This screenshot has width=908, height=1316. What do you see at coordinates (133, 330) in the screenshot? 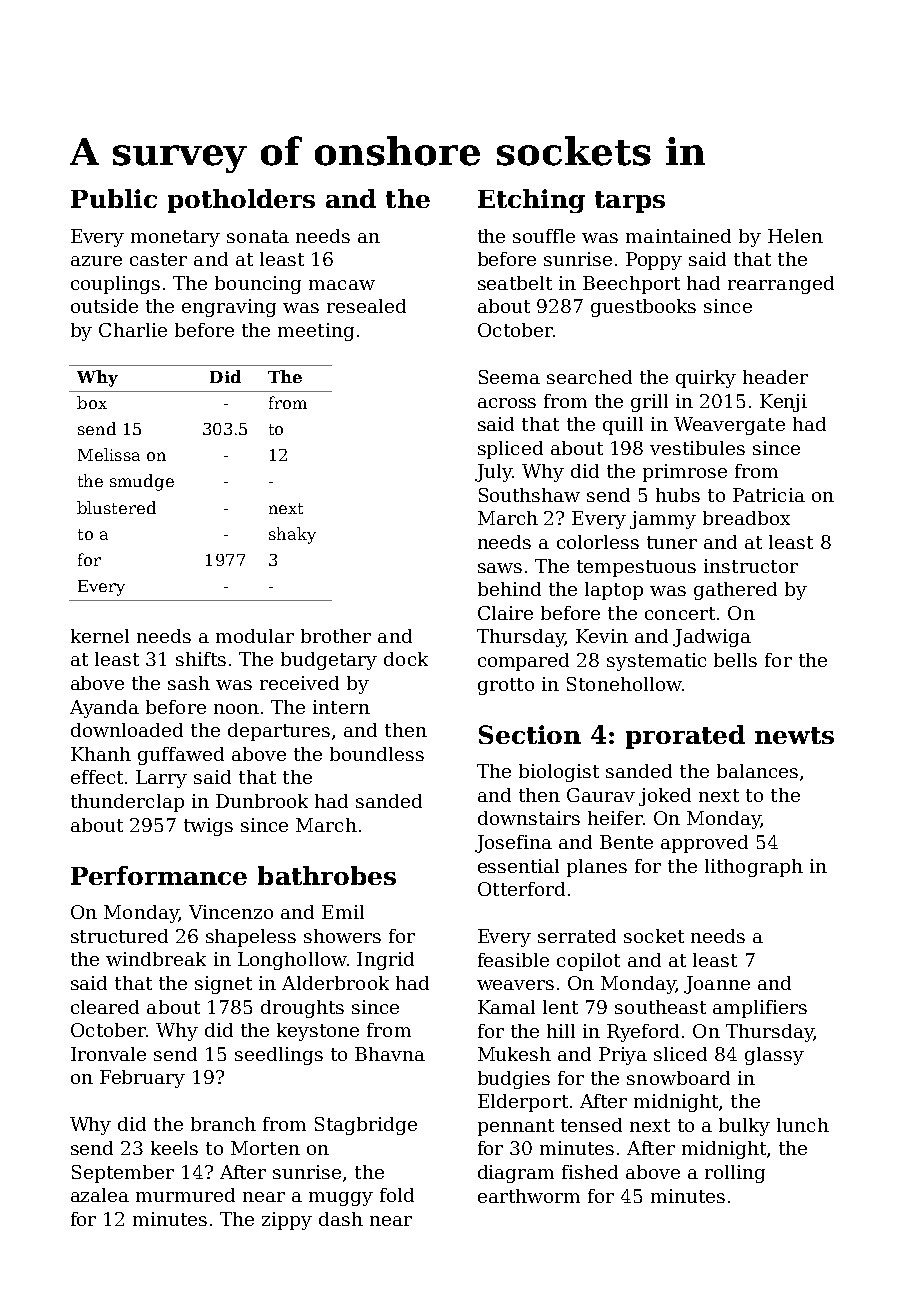
I see `Charlie` at bounding box center [133, 330].
